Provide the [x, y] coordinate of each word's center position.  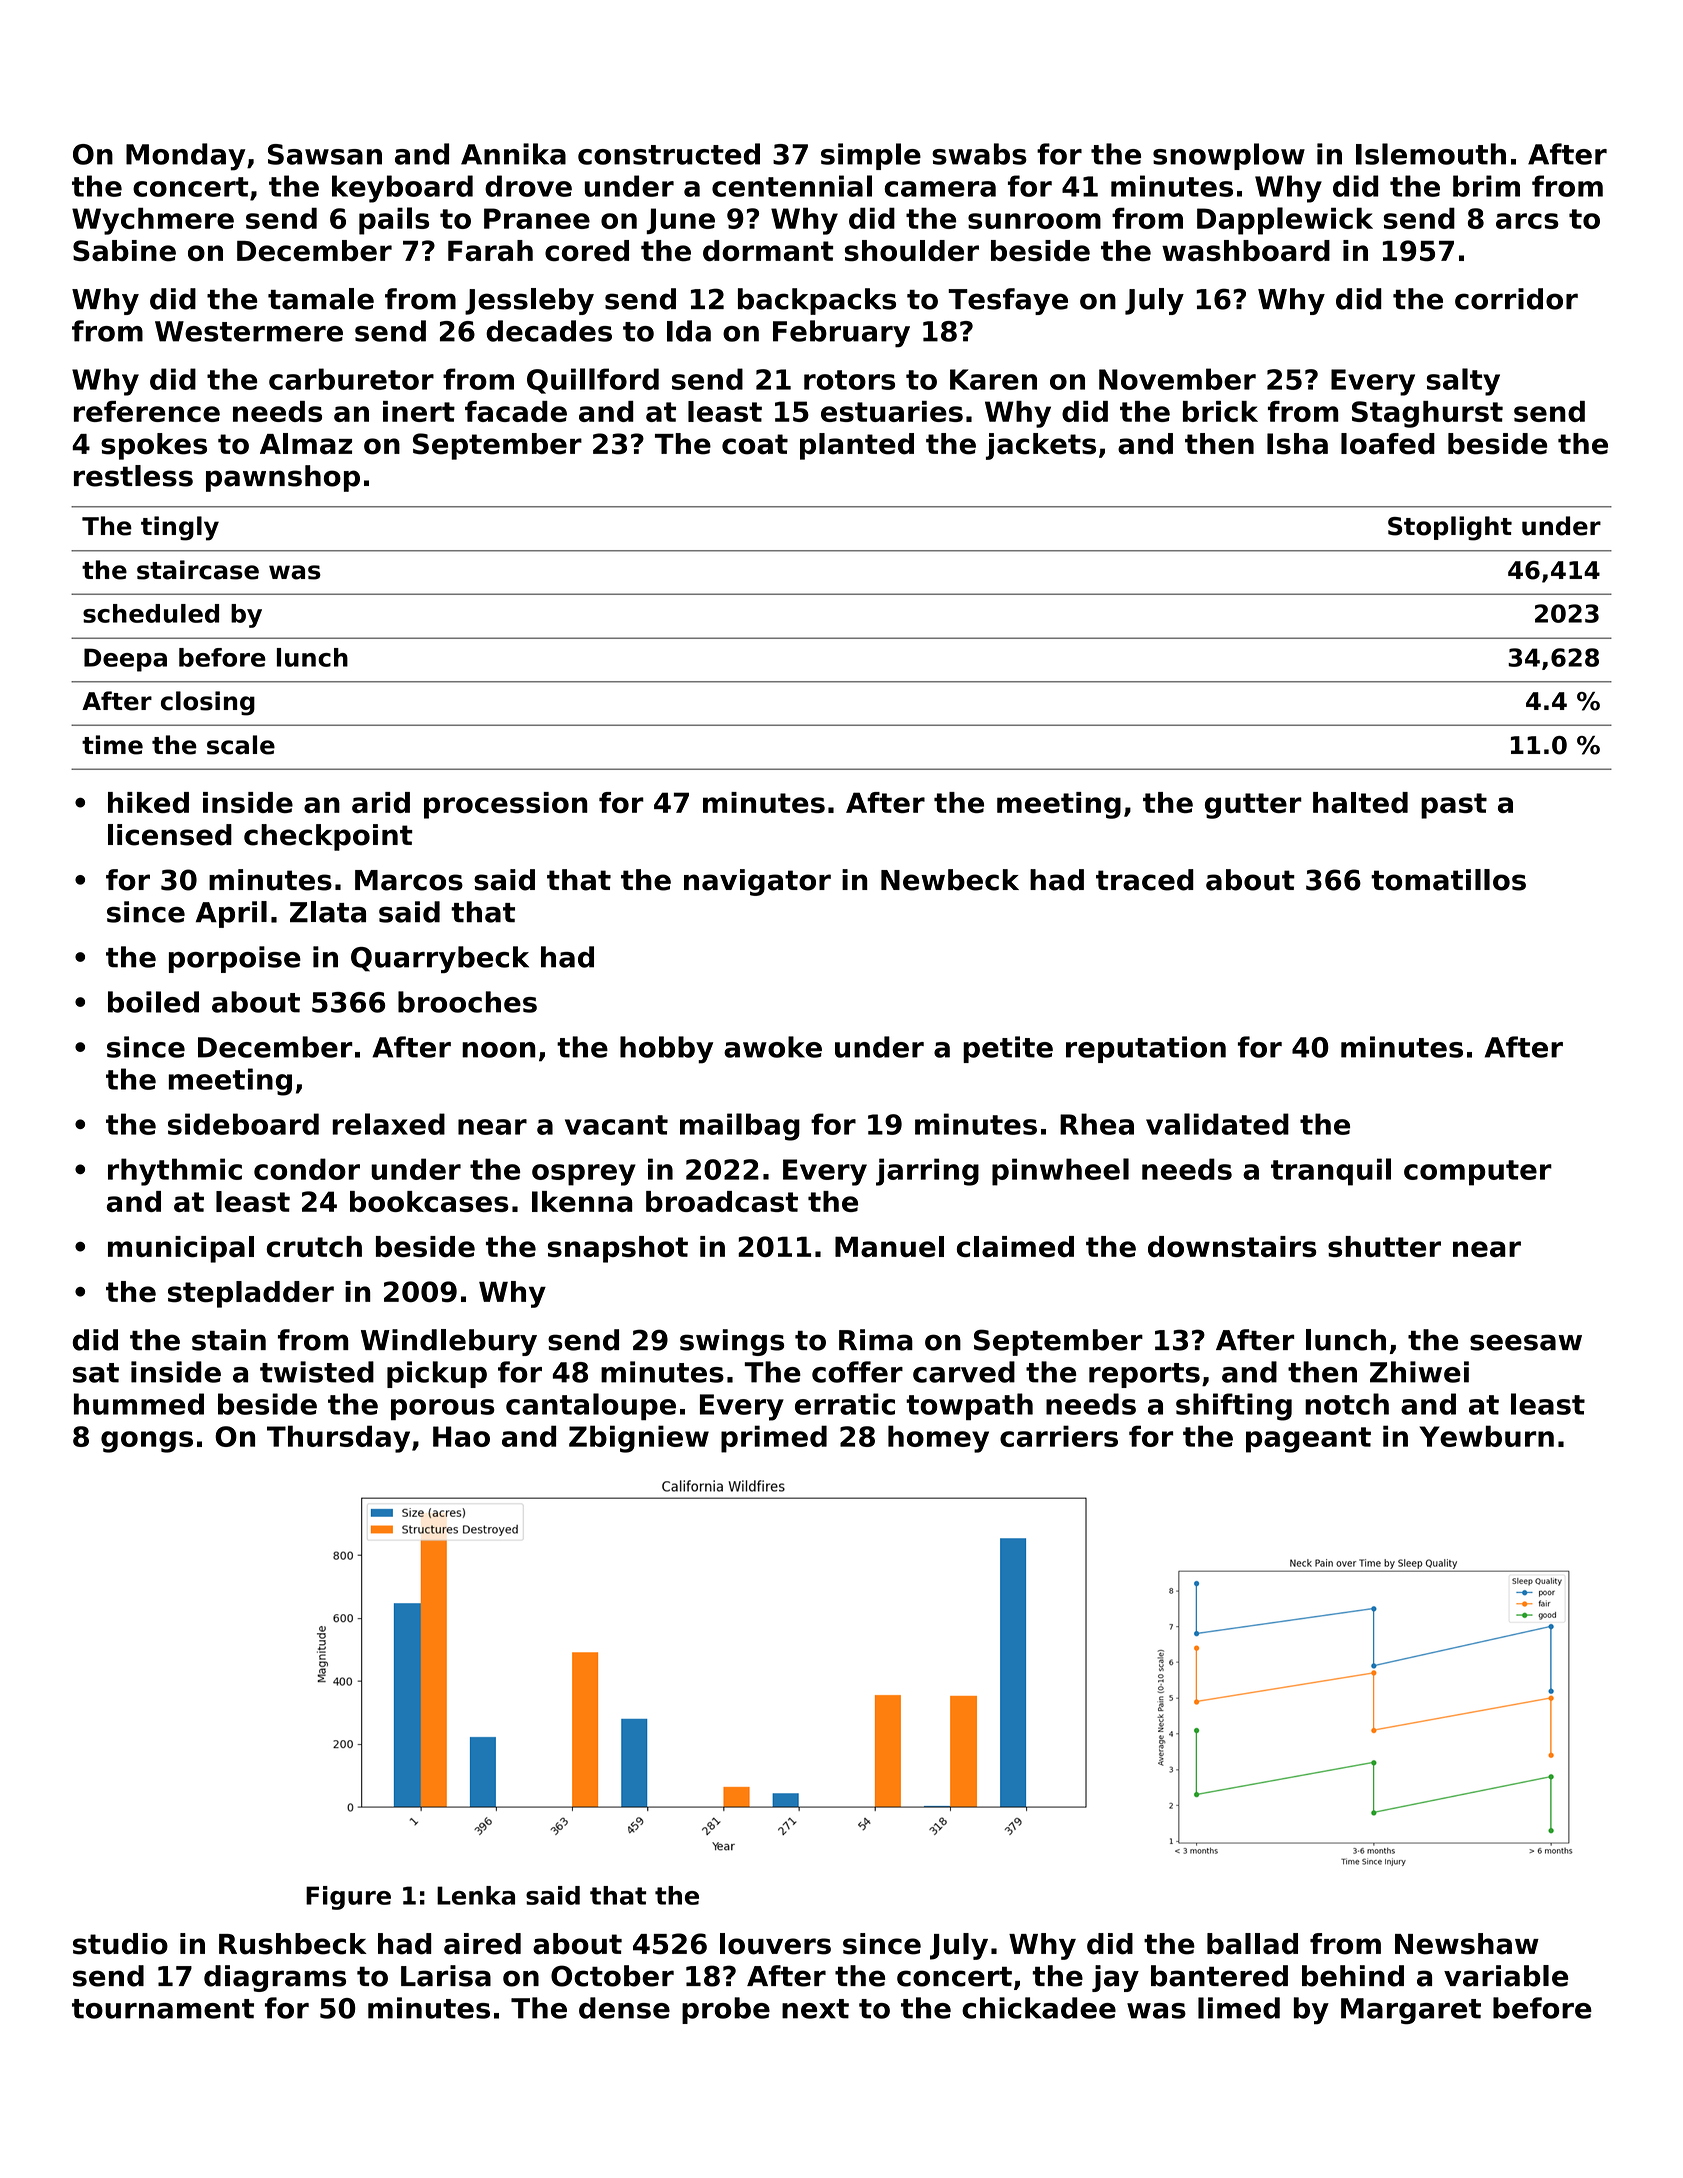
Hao [461, 1436]
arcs [1527, 221]
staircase [198, 570]
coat [755, 444]
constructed [669, 154]
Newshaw [1467, 1944]
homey [938, 1439]
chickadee [1039, 2008]
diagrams [275, 1978]
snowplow [1229, 156]
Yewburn [1487, 1436]
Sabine [124, 251]
